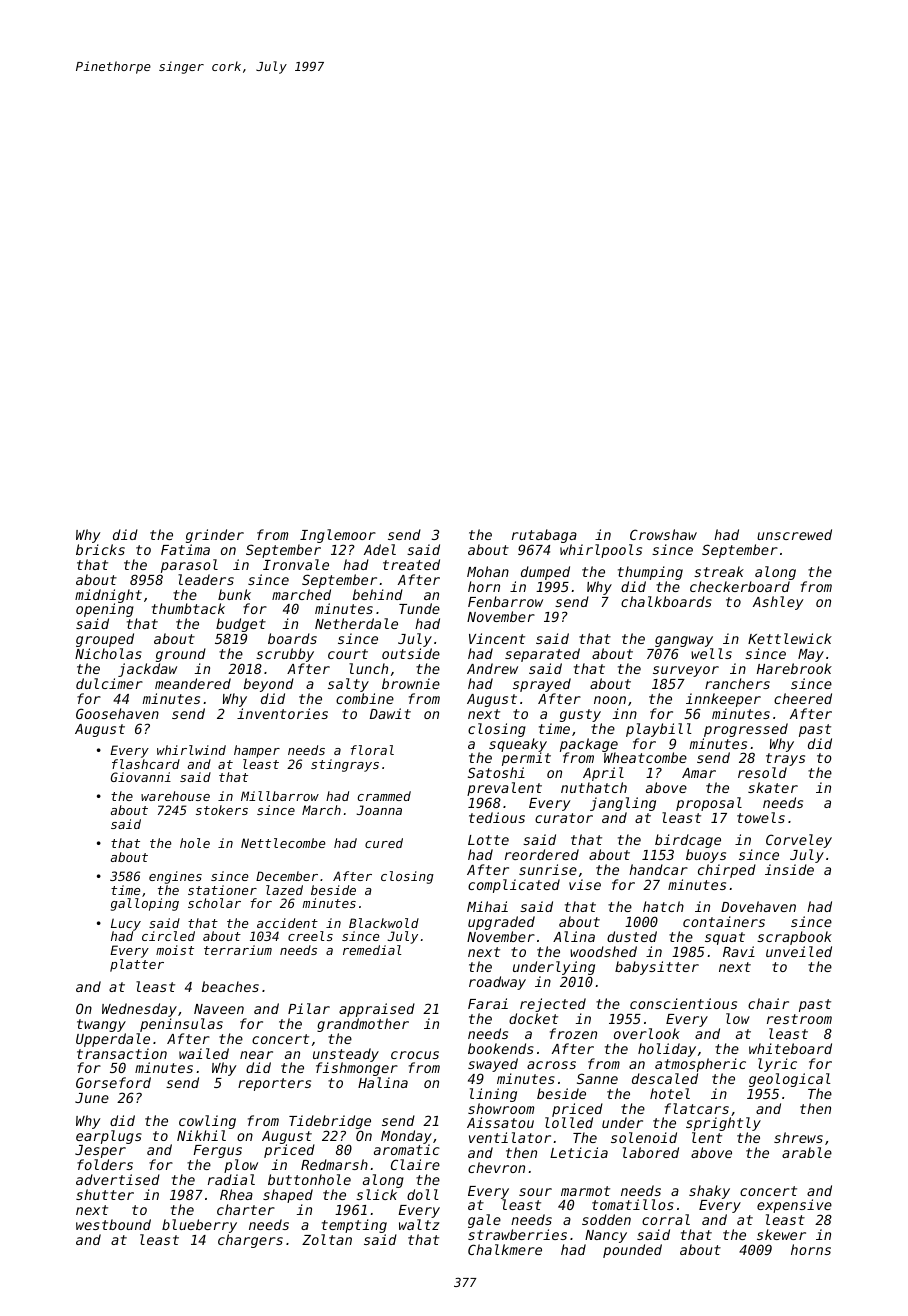 The image size is (908, 1316). I want to click on Lotte, so click(488, 840).
